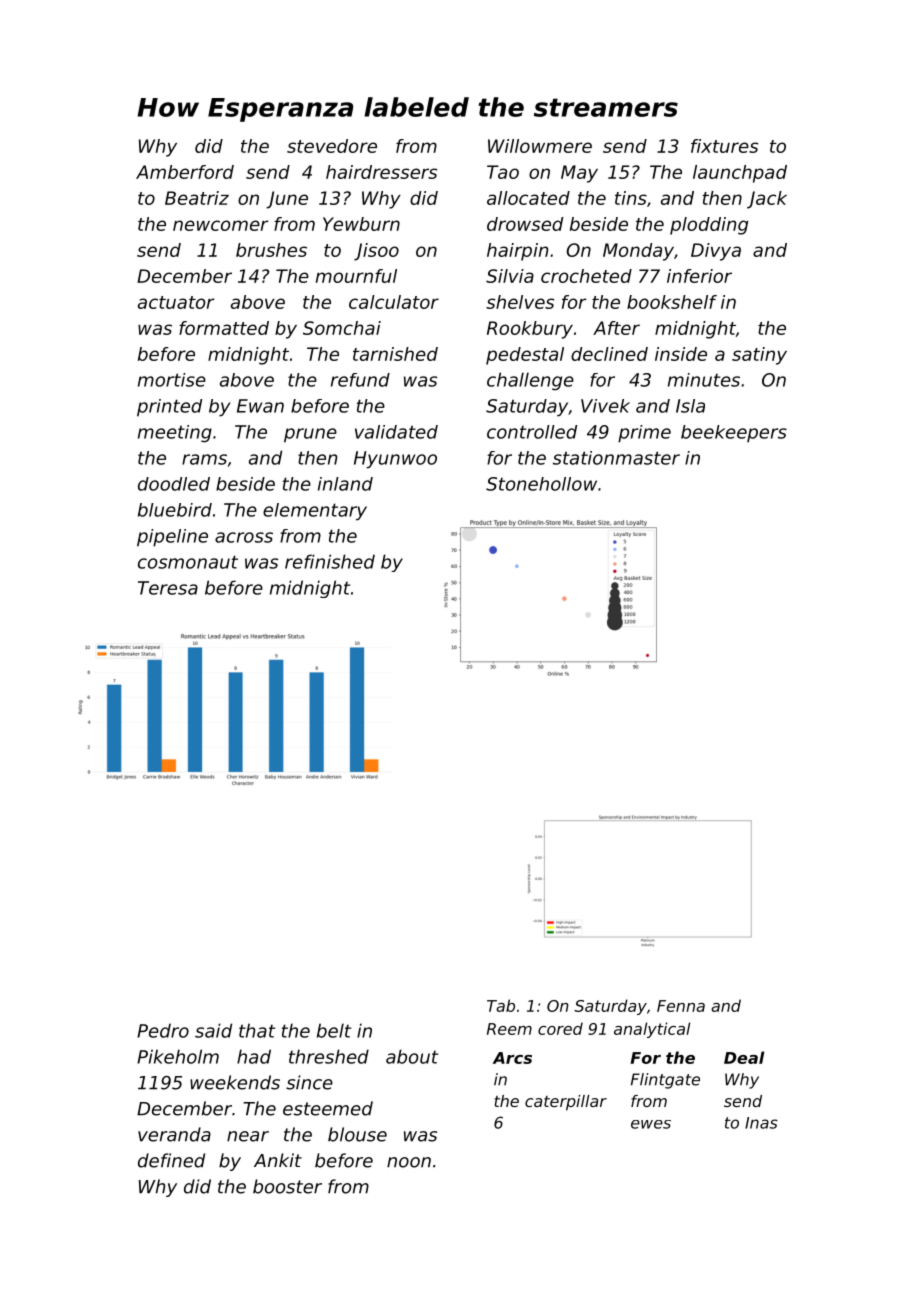 This screenshot has height=1311, width=924. What do you see at coordinates (734, 433) in the screenshot?
I see `beekeepers` at bounding box center [734, 433].
